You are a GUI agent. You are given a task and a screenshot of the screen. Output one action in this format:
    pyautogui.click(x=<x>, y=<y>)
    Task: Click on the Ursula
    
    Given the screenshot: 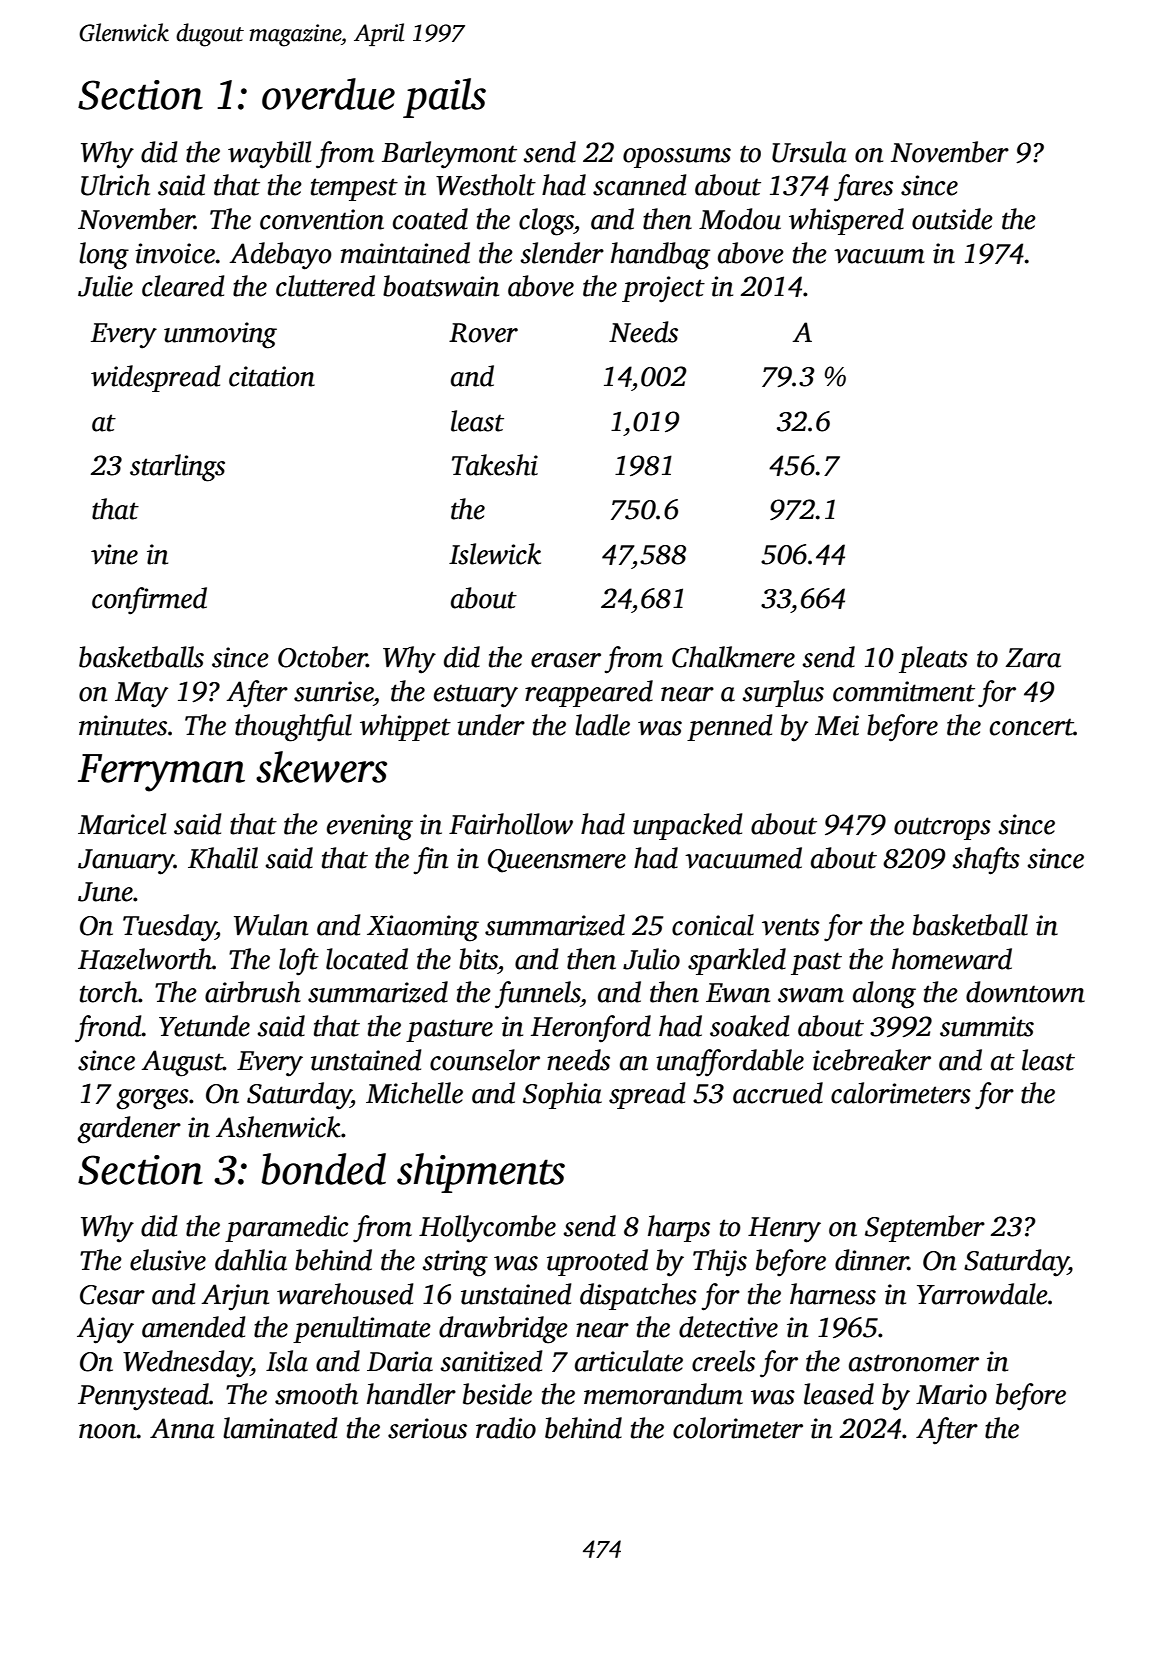 What is the action you would take?
    pyautogui.click(x=809, y=152)
